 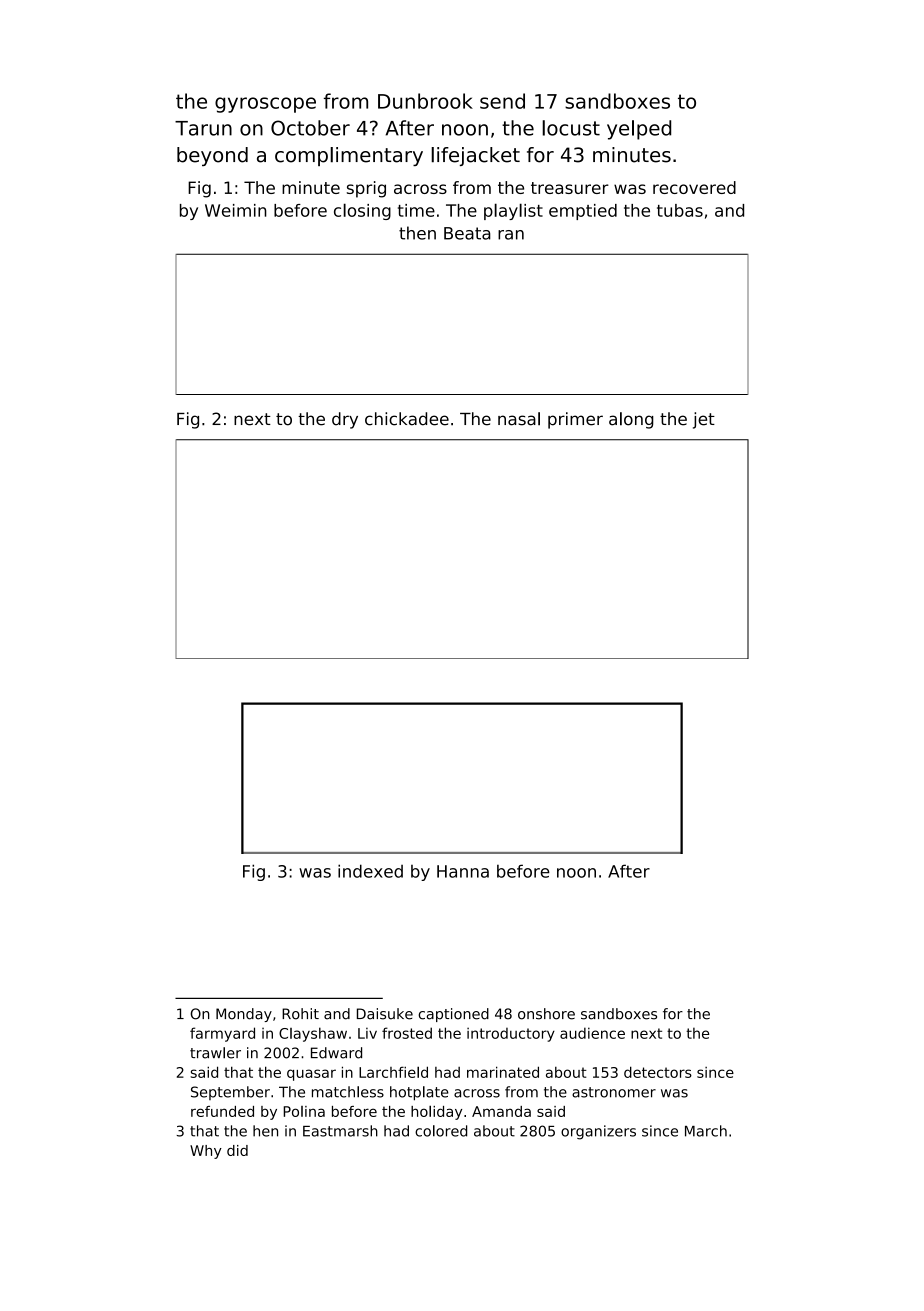 What do you see at coordinates (575, 420) in the screenshot?
I see `primer` at bounding box center [575, 420].
